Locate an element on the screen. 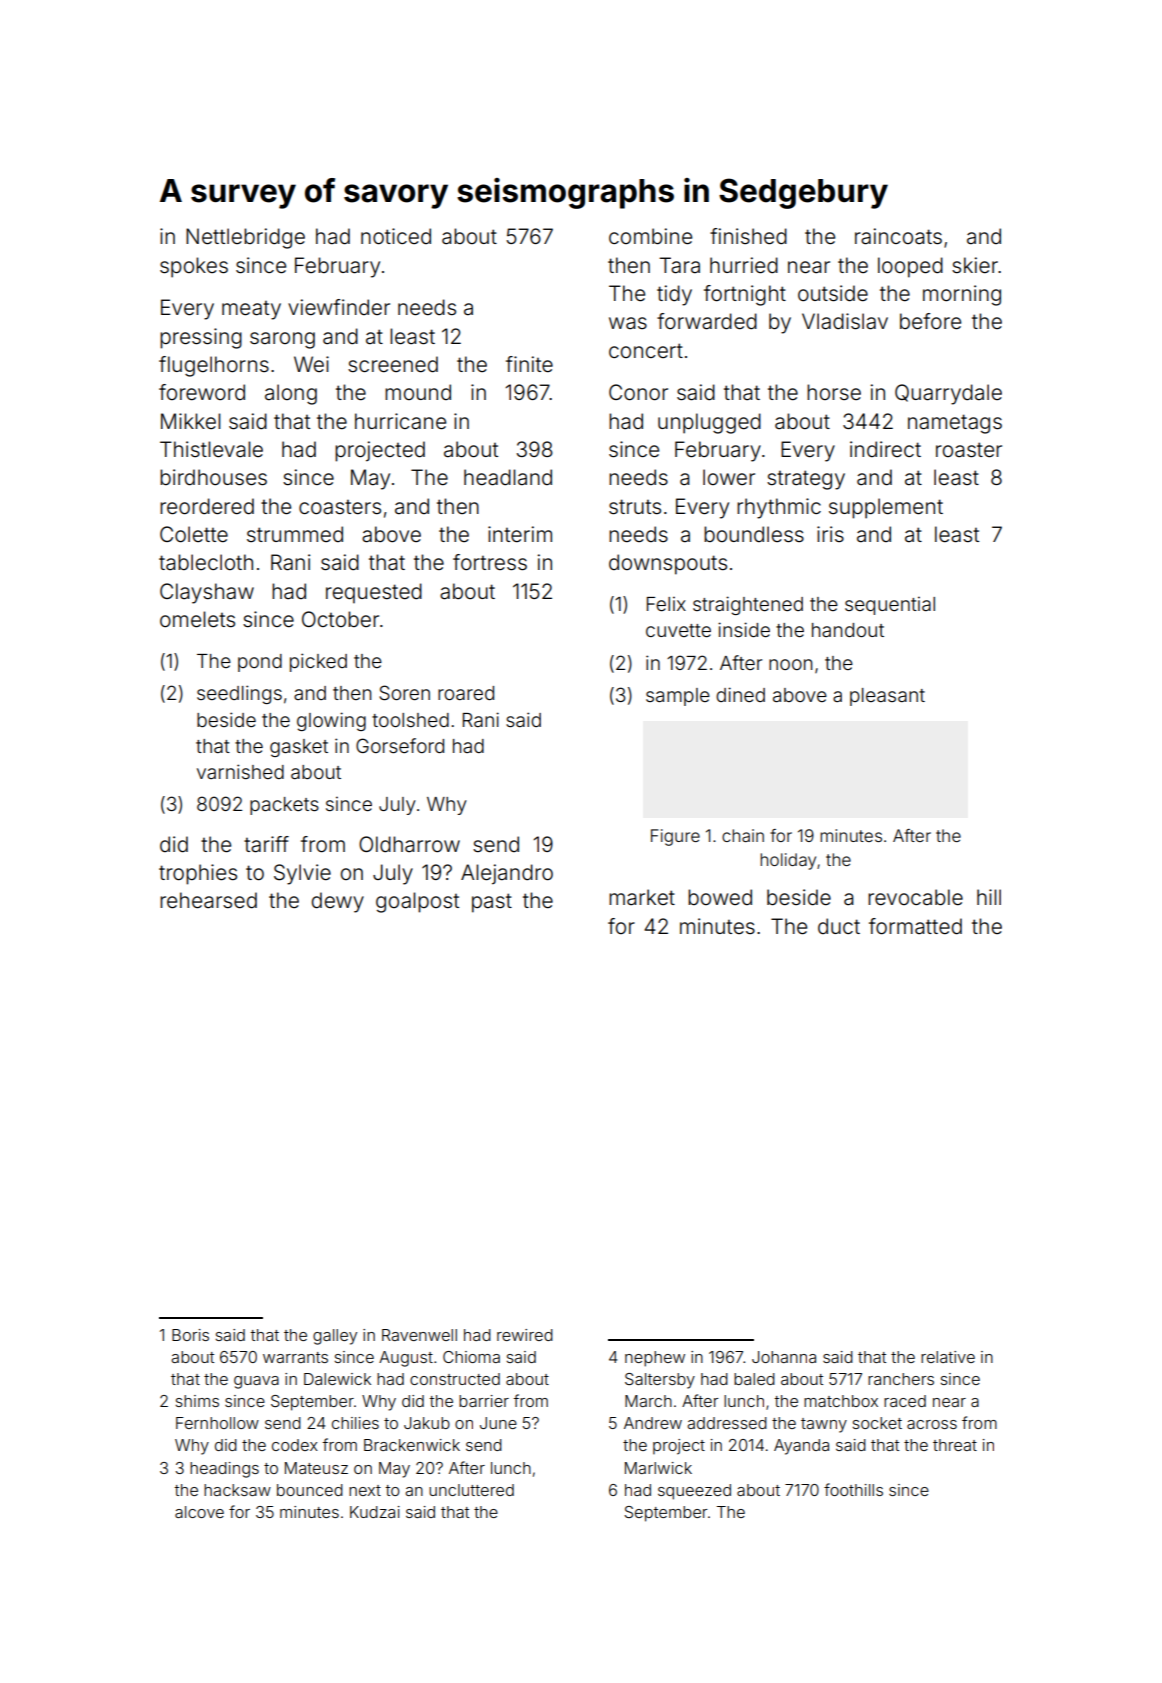 The width and height of the screenshot is (1162, 1683). pleasant is located at coordinates (887, 697).
